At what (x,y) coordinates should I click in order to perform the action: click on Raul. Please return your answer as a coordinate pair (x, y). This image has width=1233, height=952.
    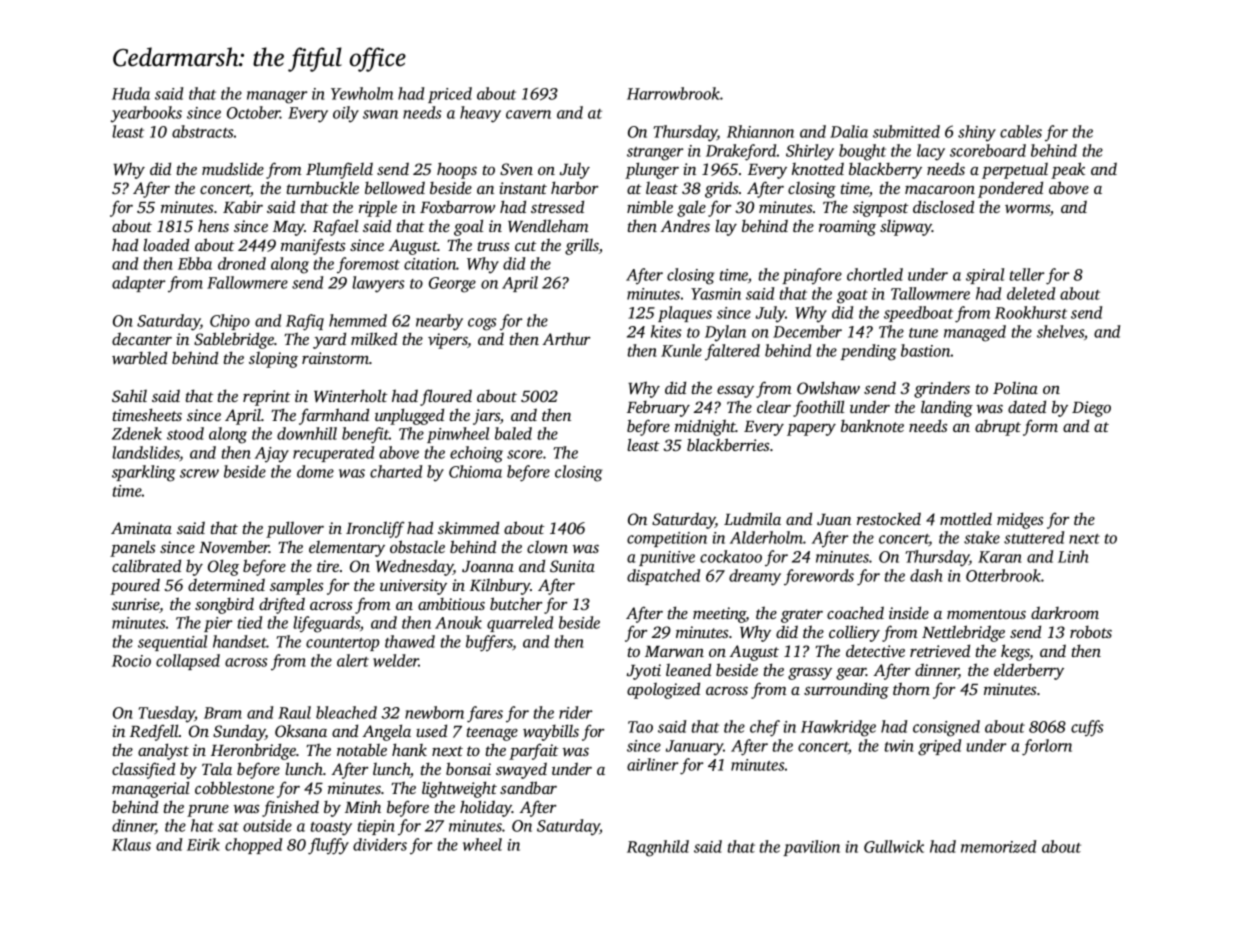
    Looking at the image, I should click on (294, 712).
